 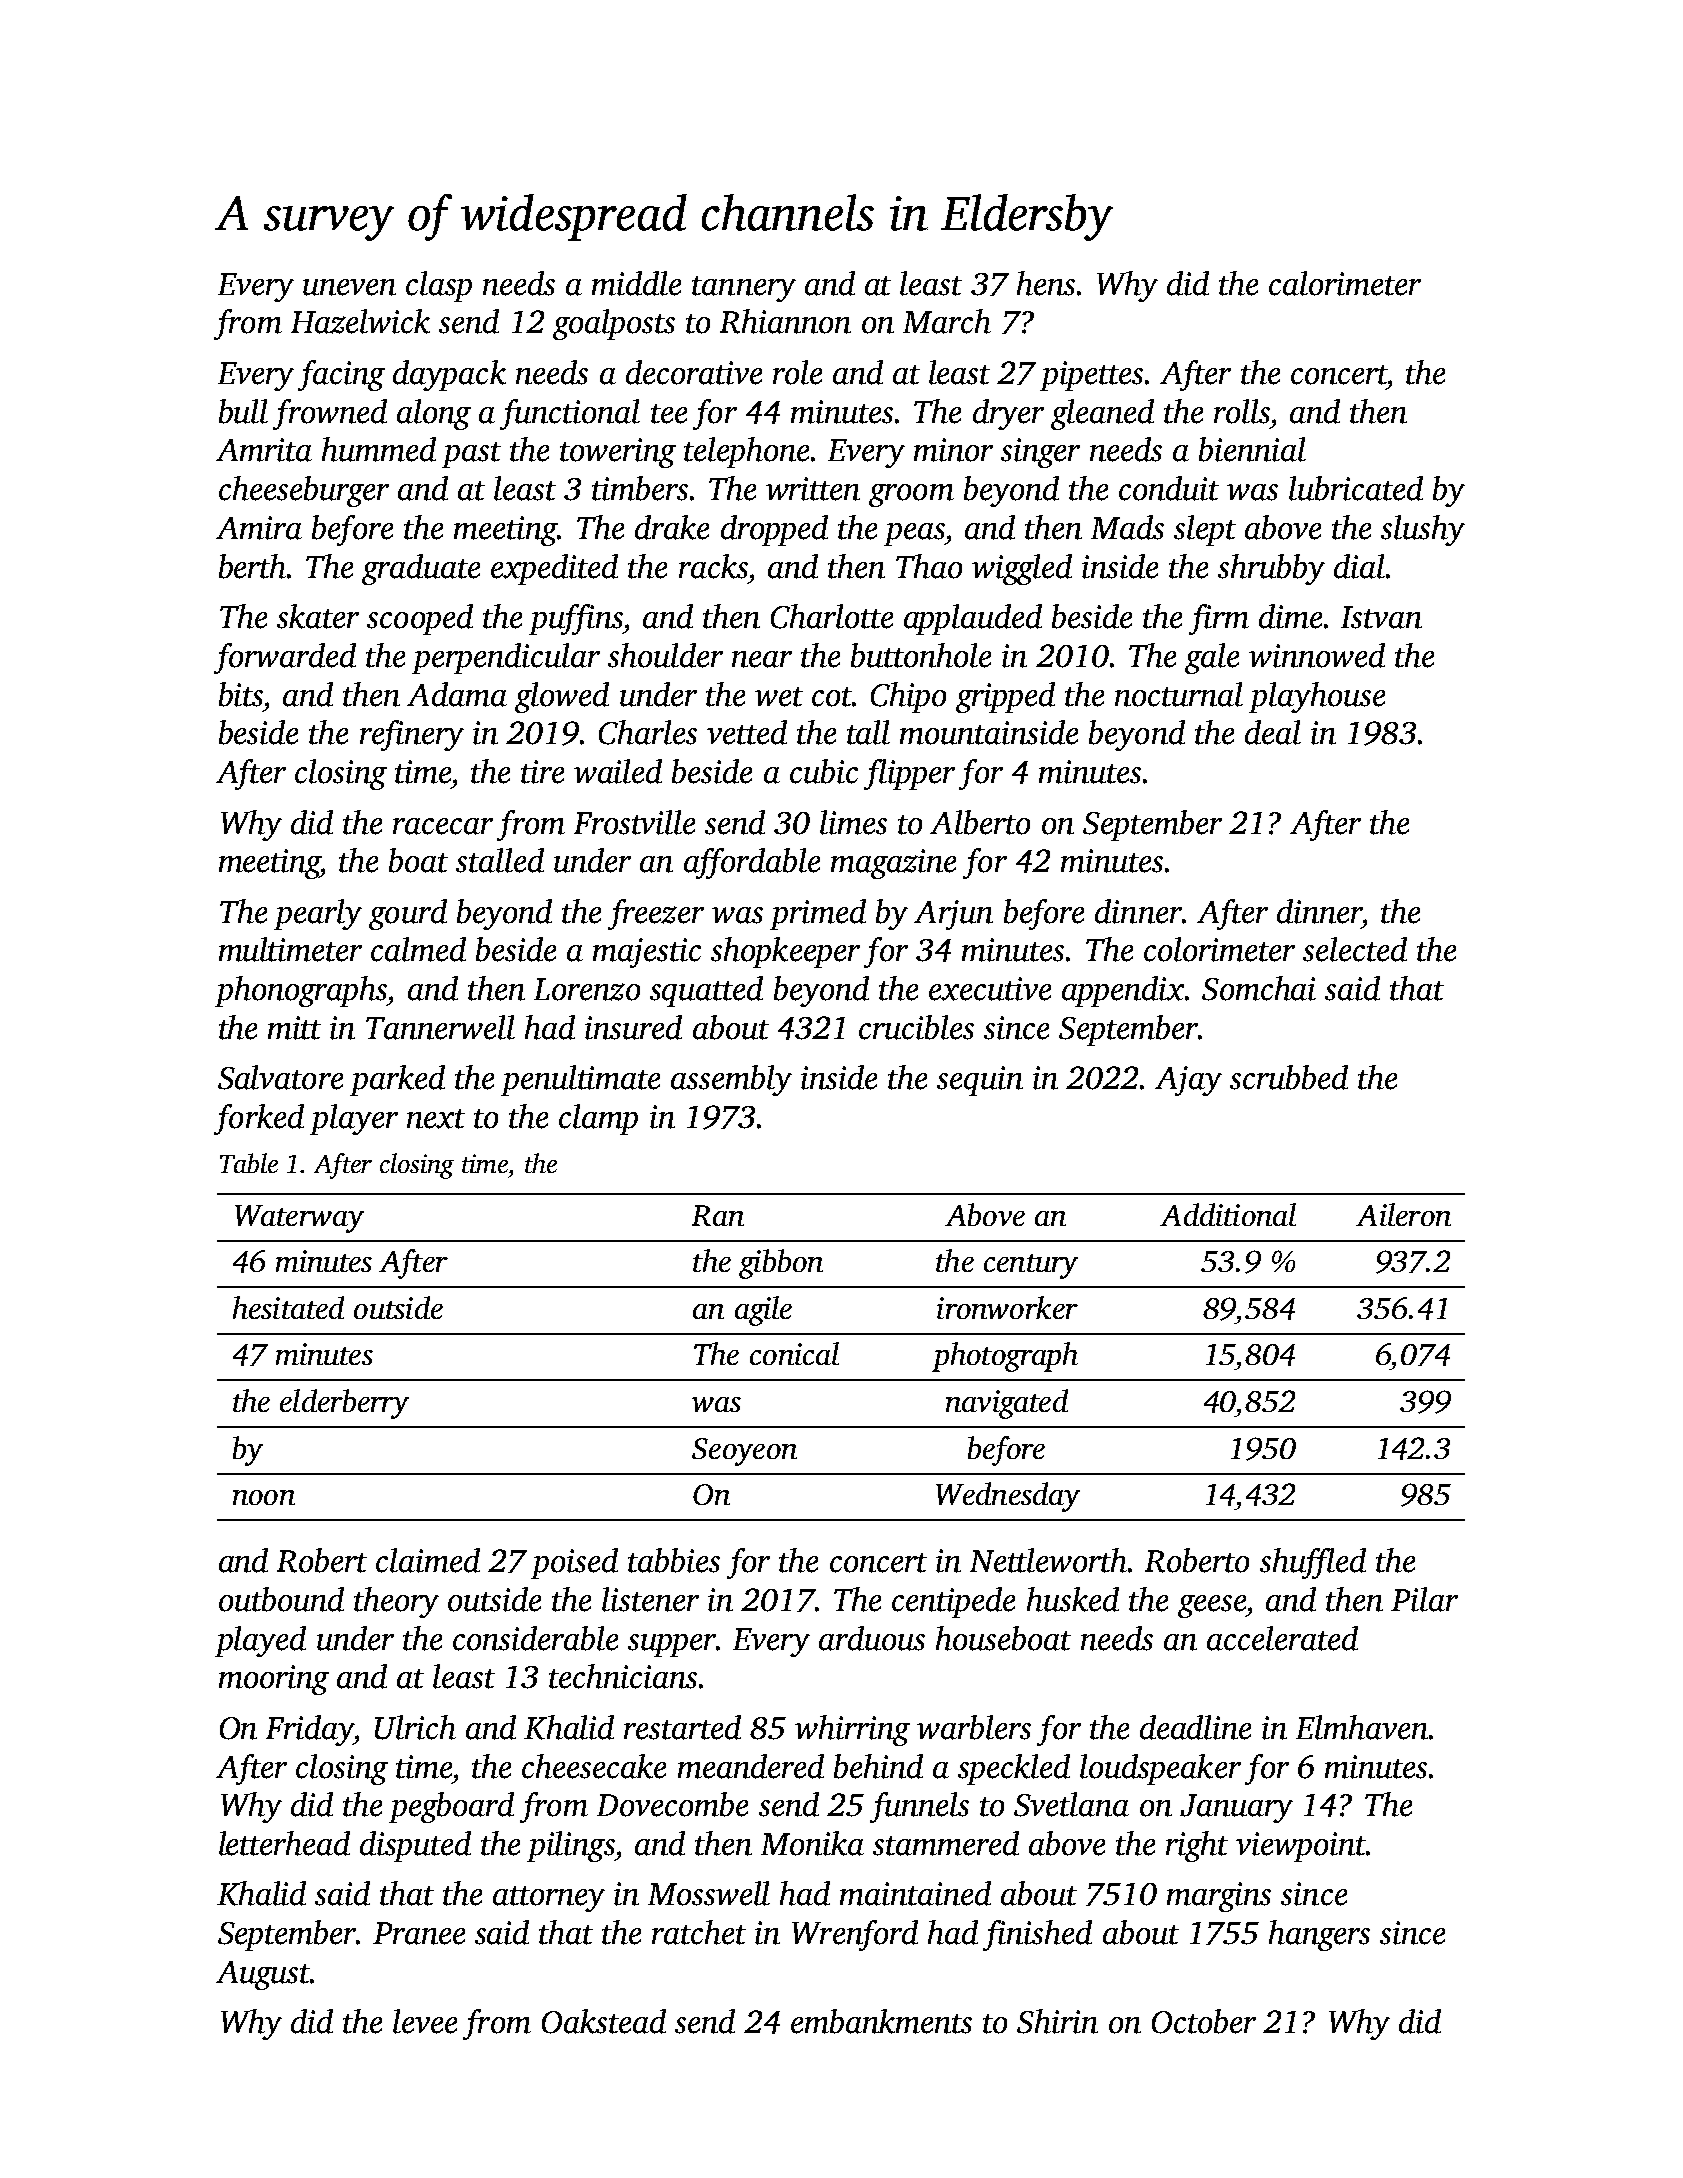 What do you see at coordinates (797, 372) in the image?
I see `role` at bounding box center [797, 372].
